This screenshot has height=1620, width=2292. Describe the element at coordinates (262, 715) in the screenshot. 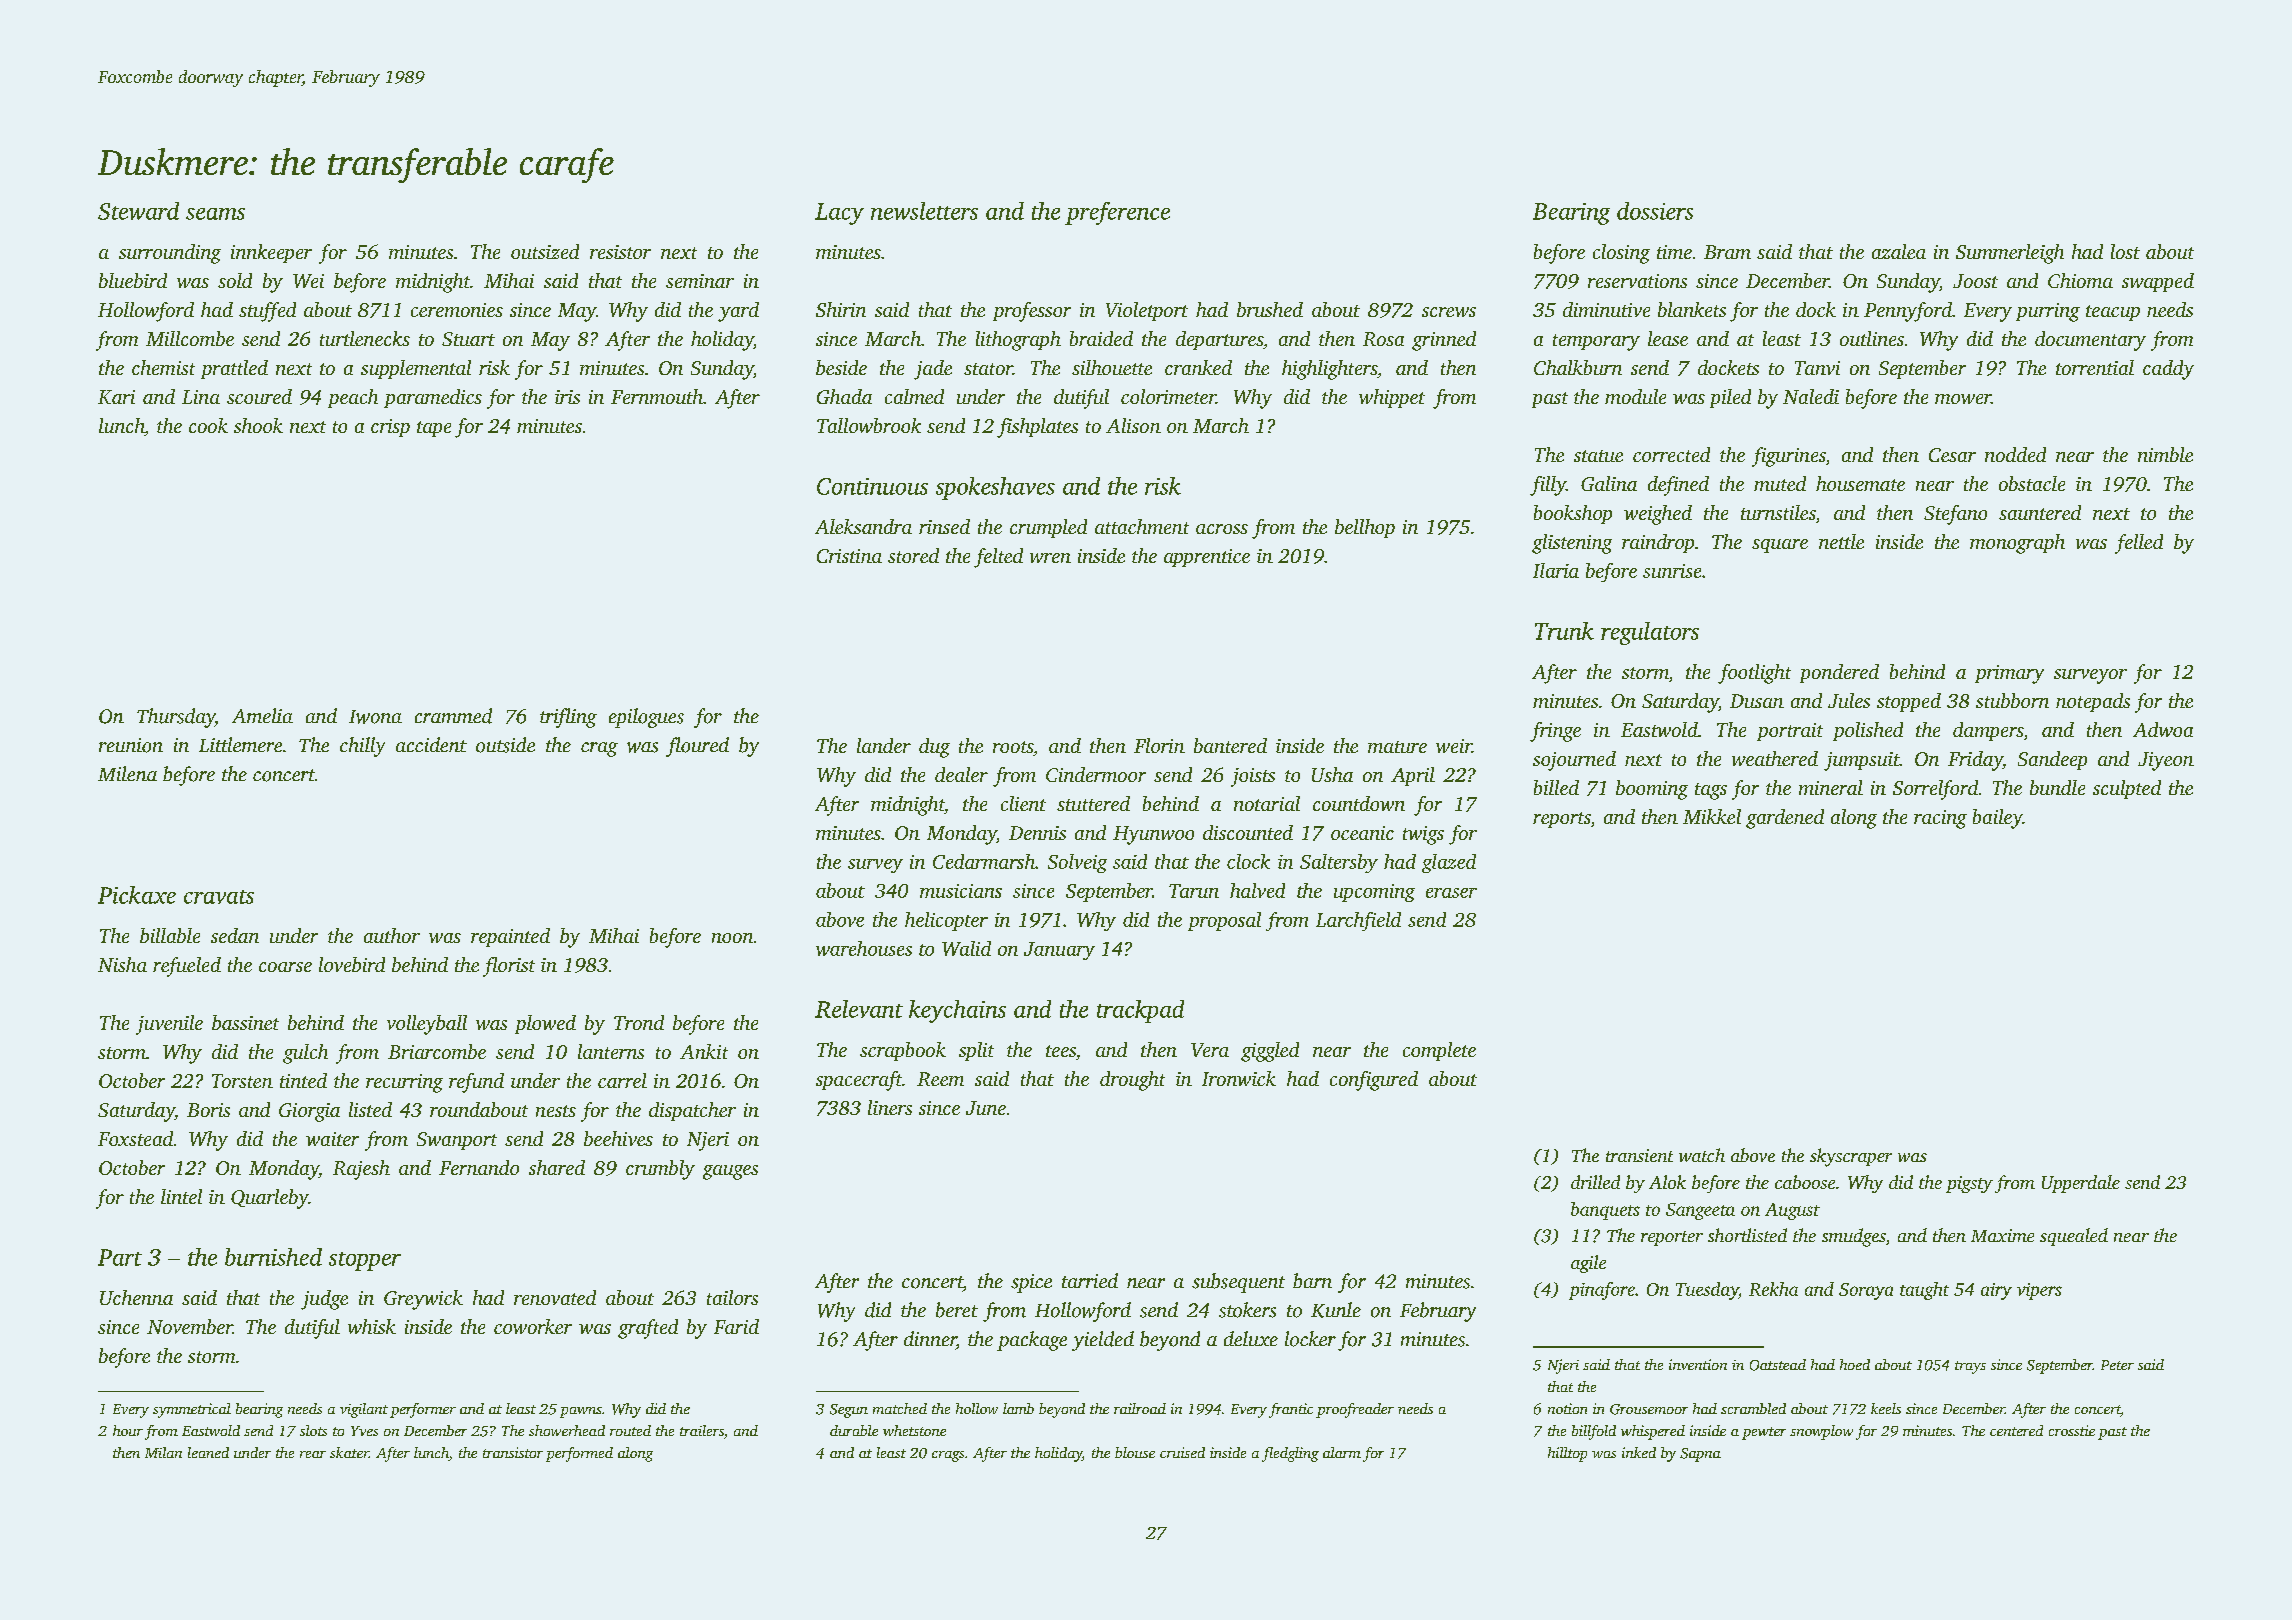

I see `Amelia` at that location.
